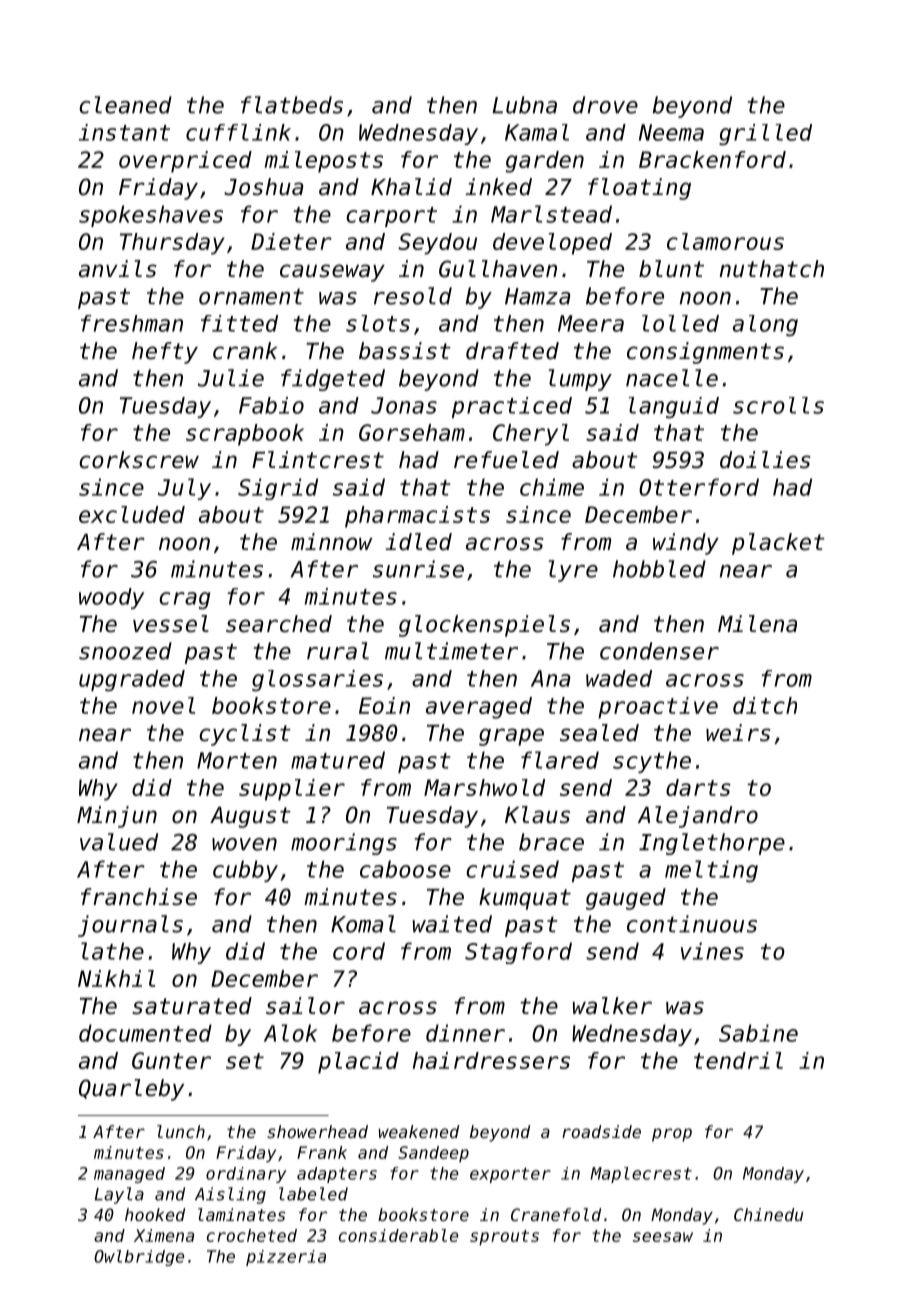 Image resolution: width=908 pixels, height=1316 pixels. What do you see at coordinates (292, 790) in the page?
I see `supplier` at bounding box center [292, 790].
